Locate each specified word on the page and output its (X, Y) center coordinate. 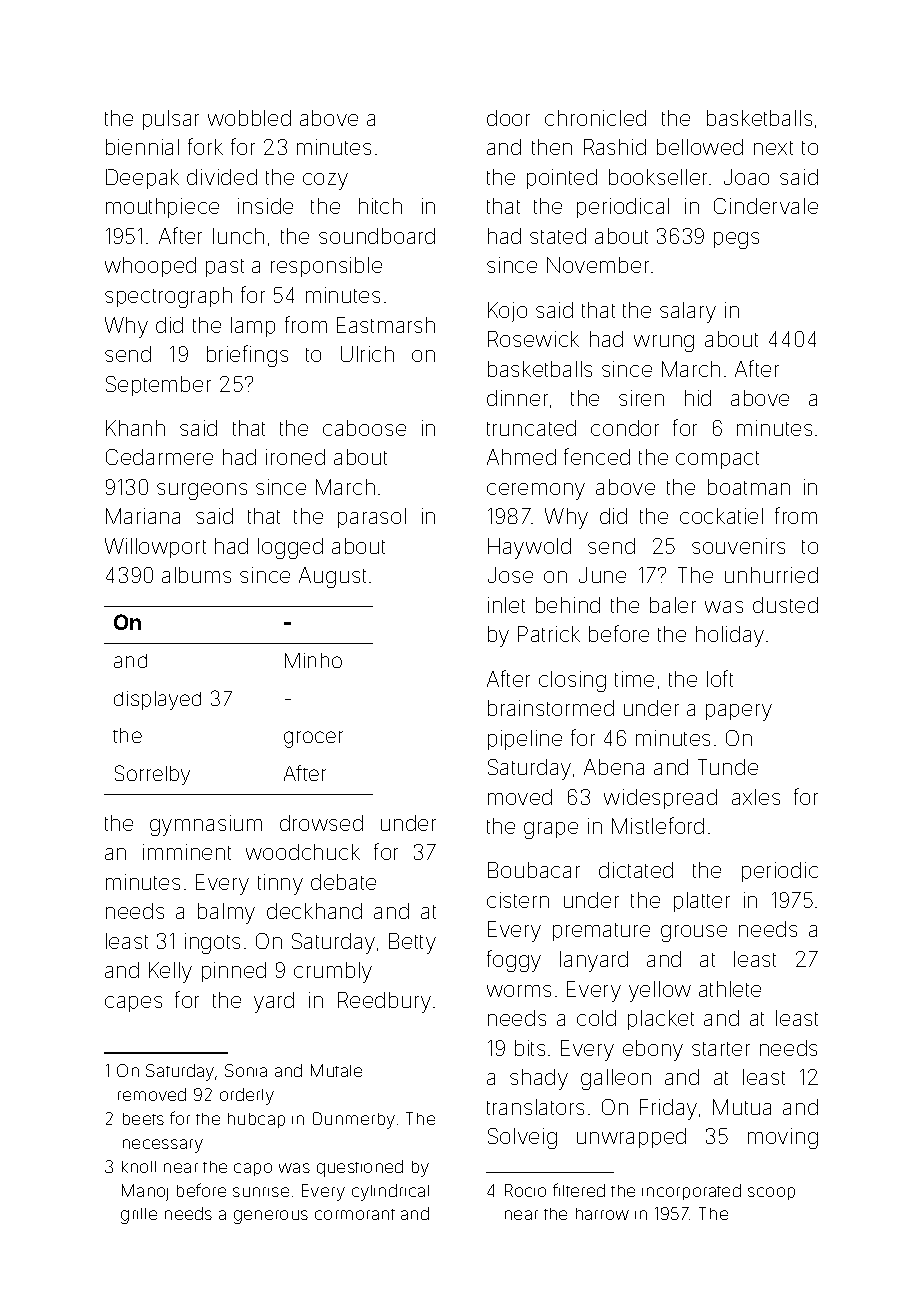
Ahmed (521, 457)
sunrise (261, 1192)
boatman (749, 487)
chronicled (595, 118)
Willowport (155, 548)
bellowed (700, 147)
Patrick (549, 634)
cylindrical (390, 1192)
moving (783, 1138)
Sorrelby (152, 775)
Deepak (142, 179)
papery (739, 712)
